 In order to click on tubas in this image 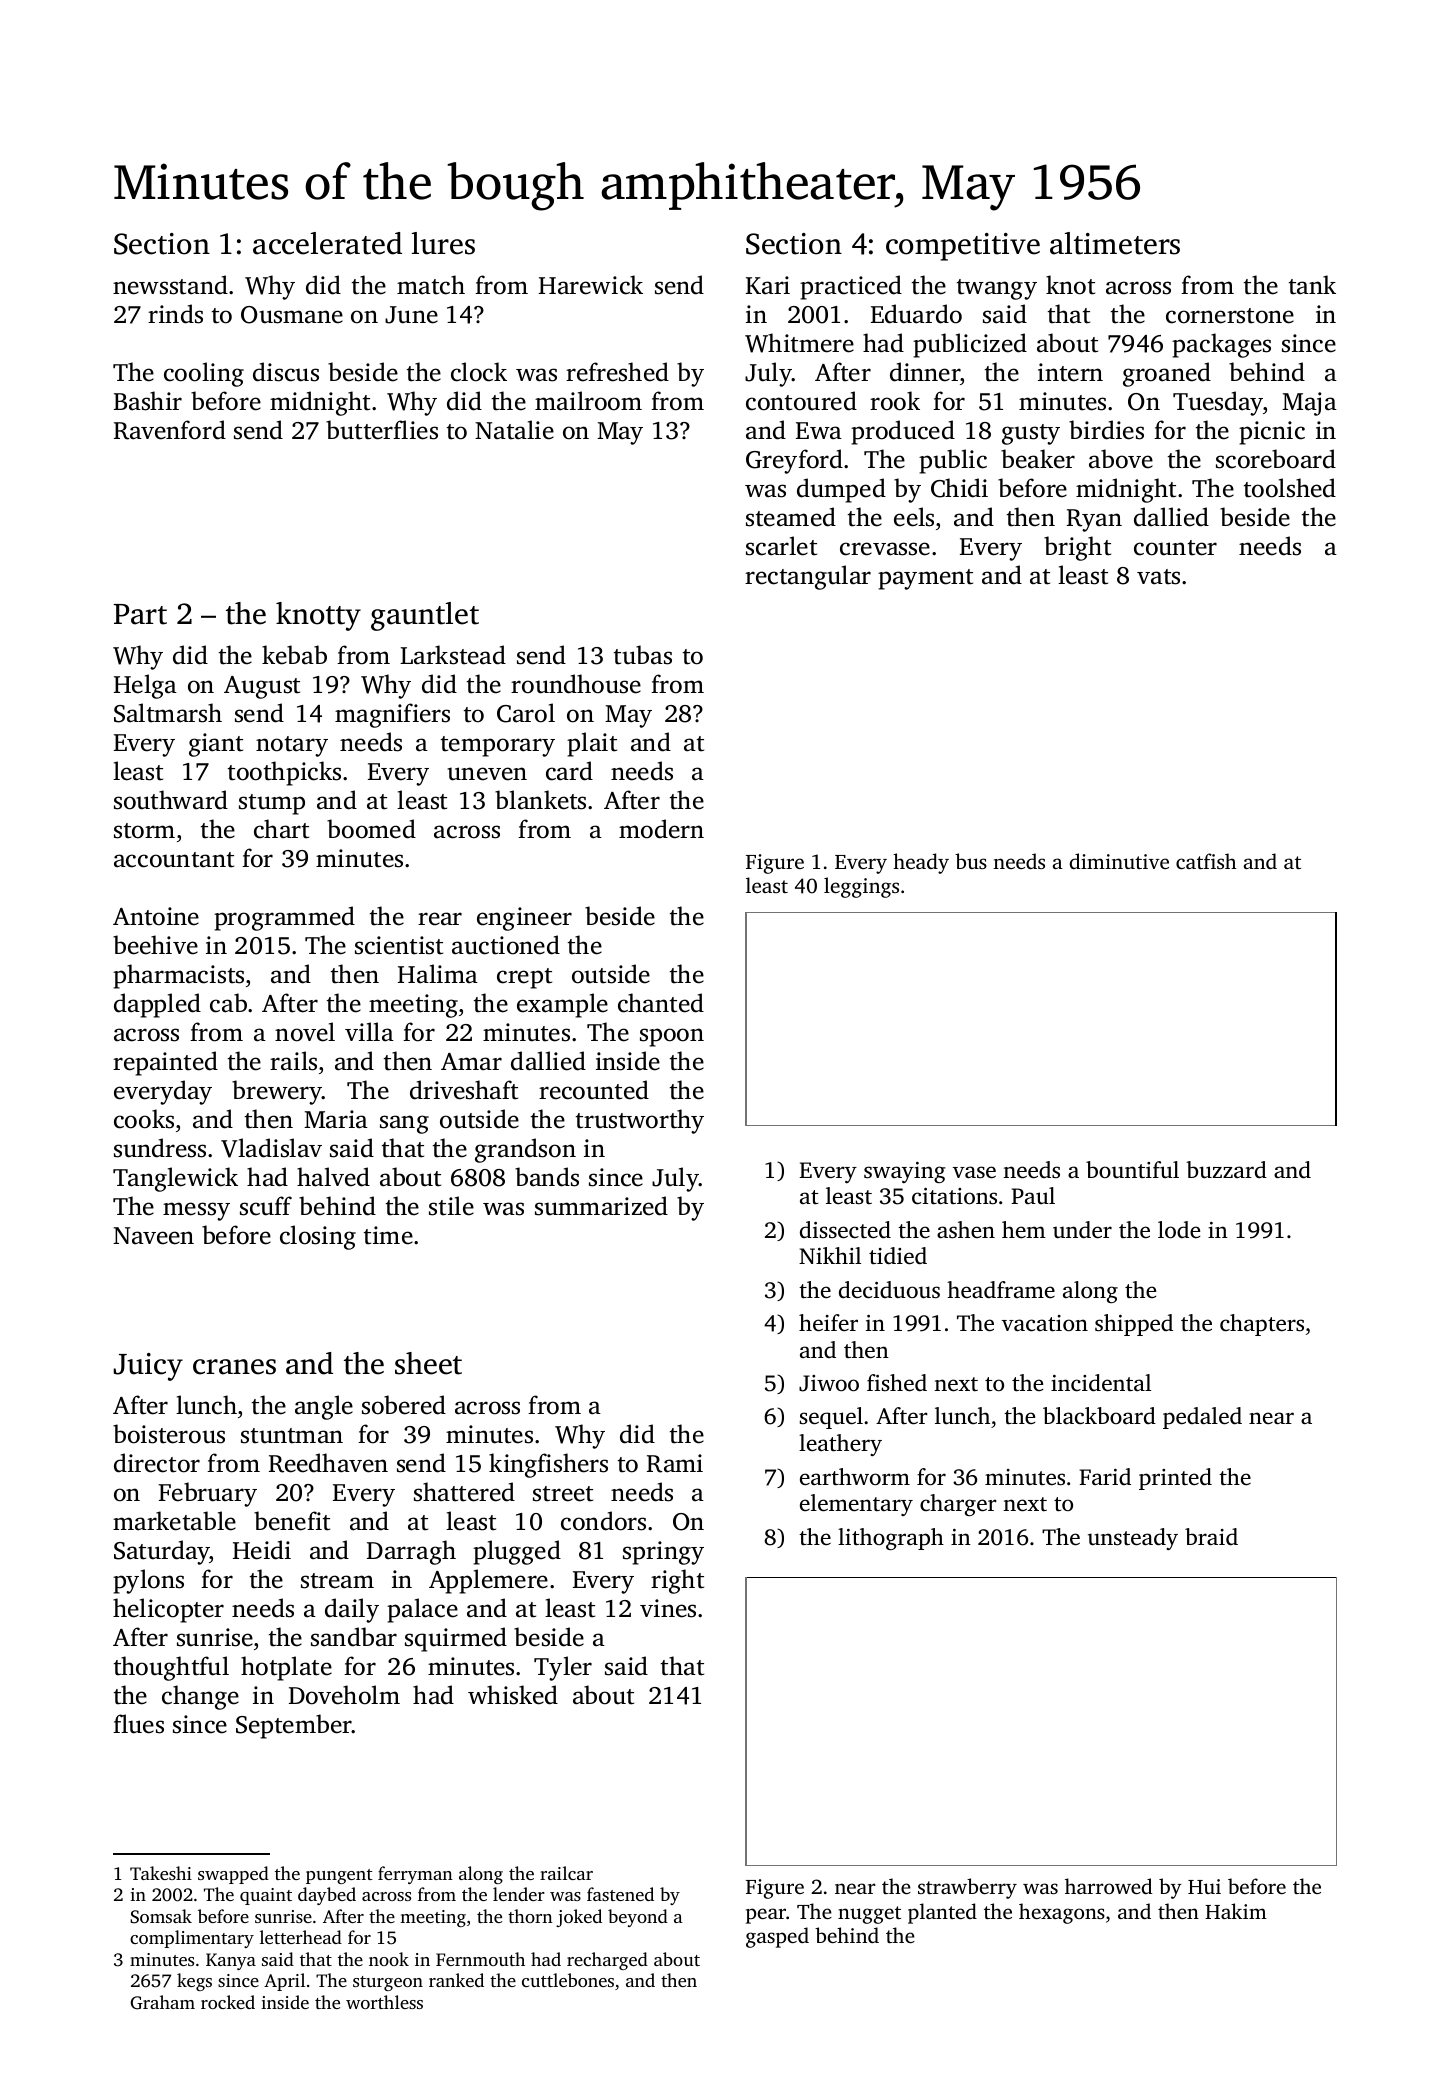, I will do `click(643, 655)`.
